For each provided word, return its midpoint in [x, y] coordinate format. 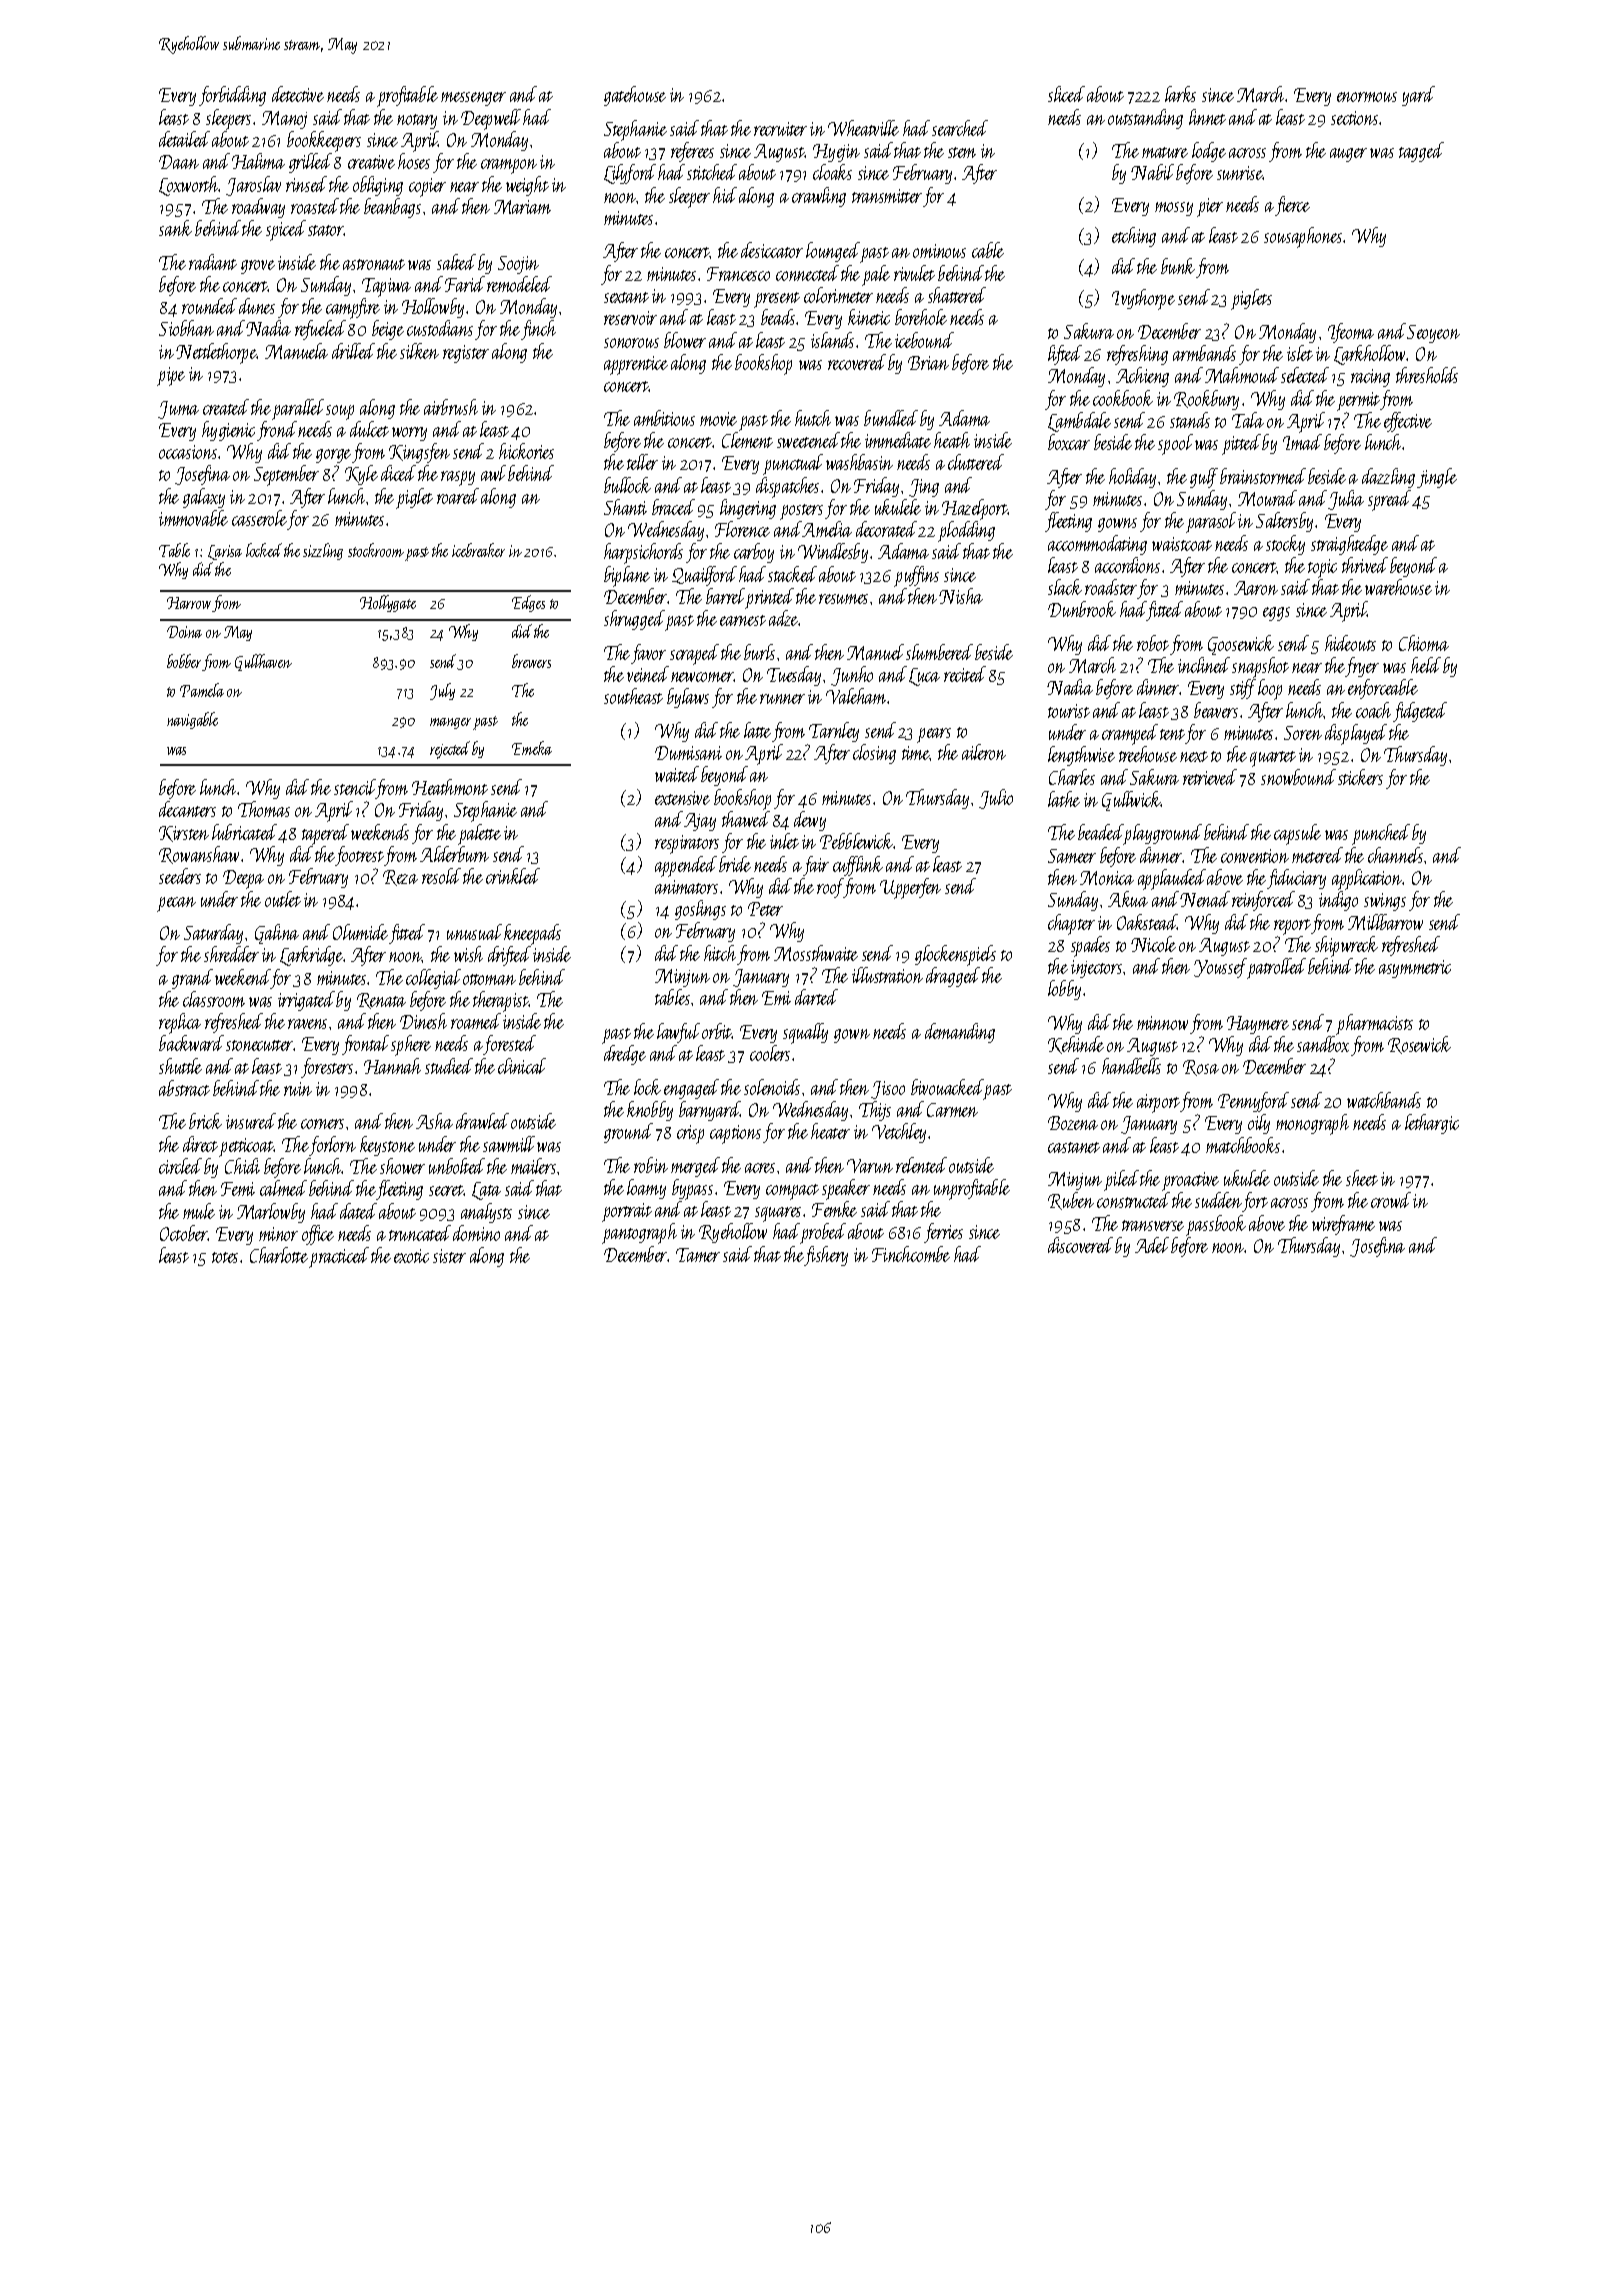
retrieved [1210, 777]
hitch [720, 953]
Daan [179, 162]
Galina [277, 934]
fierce [1292, 206]
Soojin [518, 265]
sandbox [1323, 1044]
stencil [355, 787]
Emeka [532, 748]
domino [476, 1233]
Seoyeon [1433, 334]
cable [988, 250]
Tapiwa [386, 287]
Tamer [698, 1255]
